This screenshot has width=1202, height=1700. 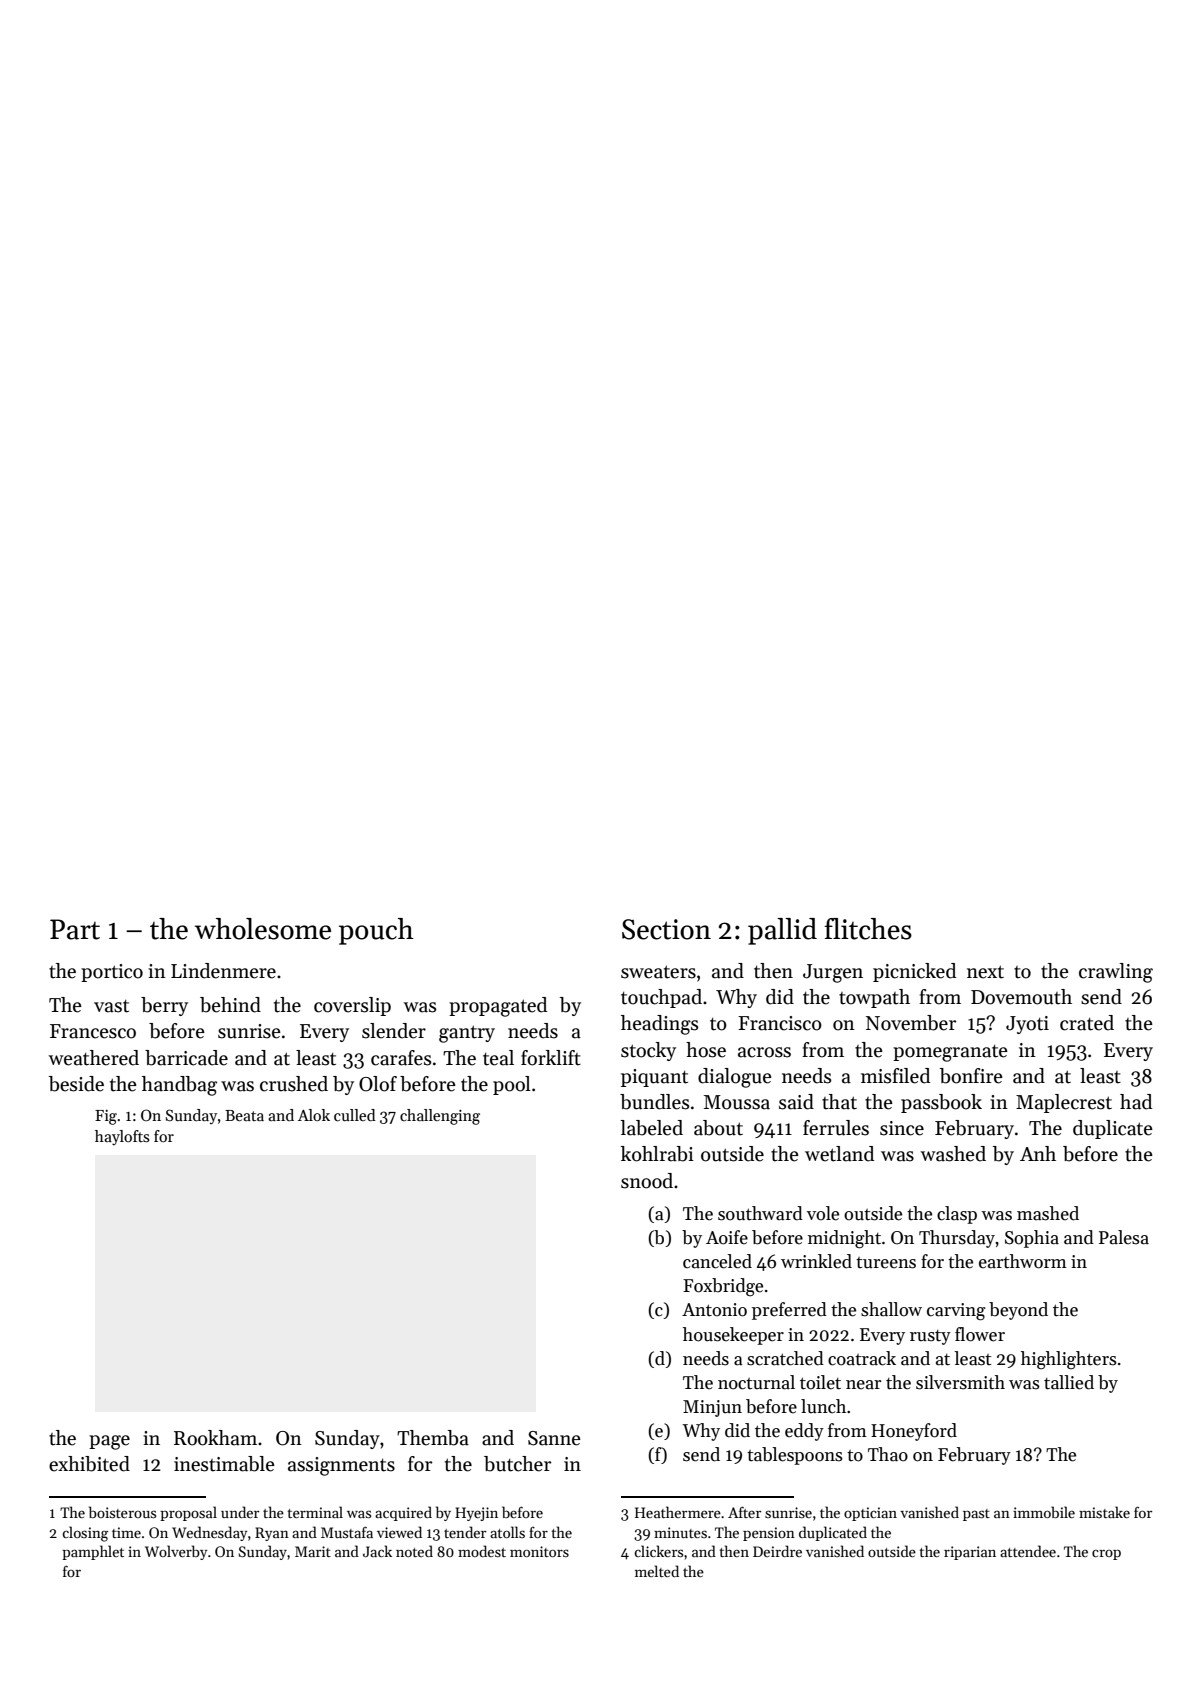 I want to click on Jurgen, so click(x=833, y=973).
